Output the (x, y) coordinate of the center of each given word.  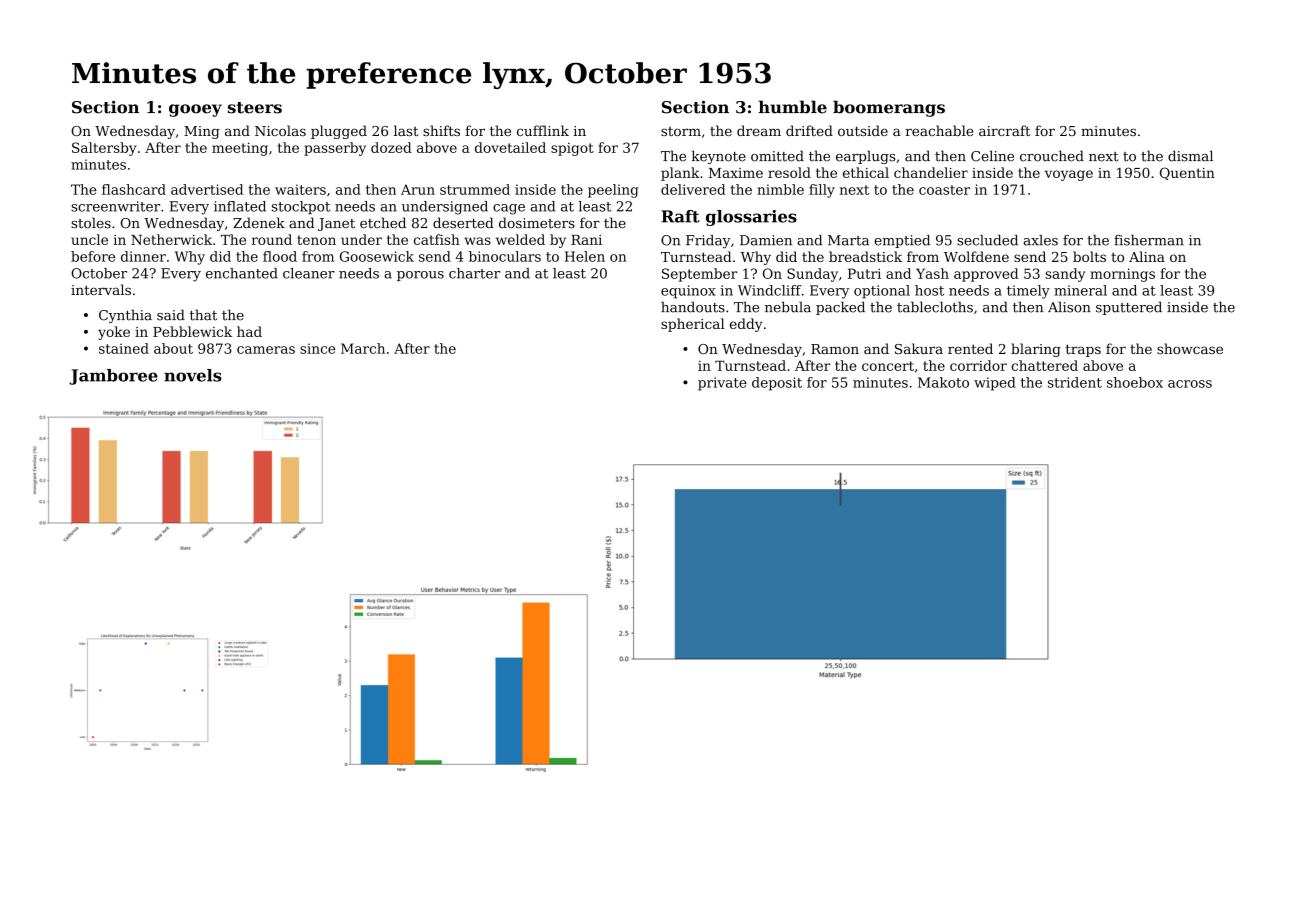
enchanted (242, 273)
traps (1083, 350)
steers (255, 108)
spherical (693, 325)
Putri (864, 273)
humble (793, 107)
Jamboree (113, 377)
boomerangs (889, 108)
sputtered (1129, 308)
